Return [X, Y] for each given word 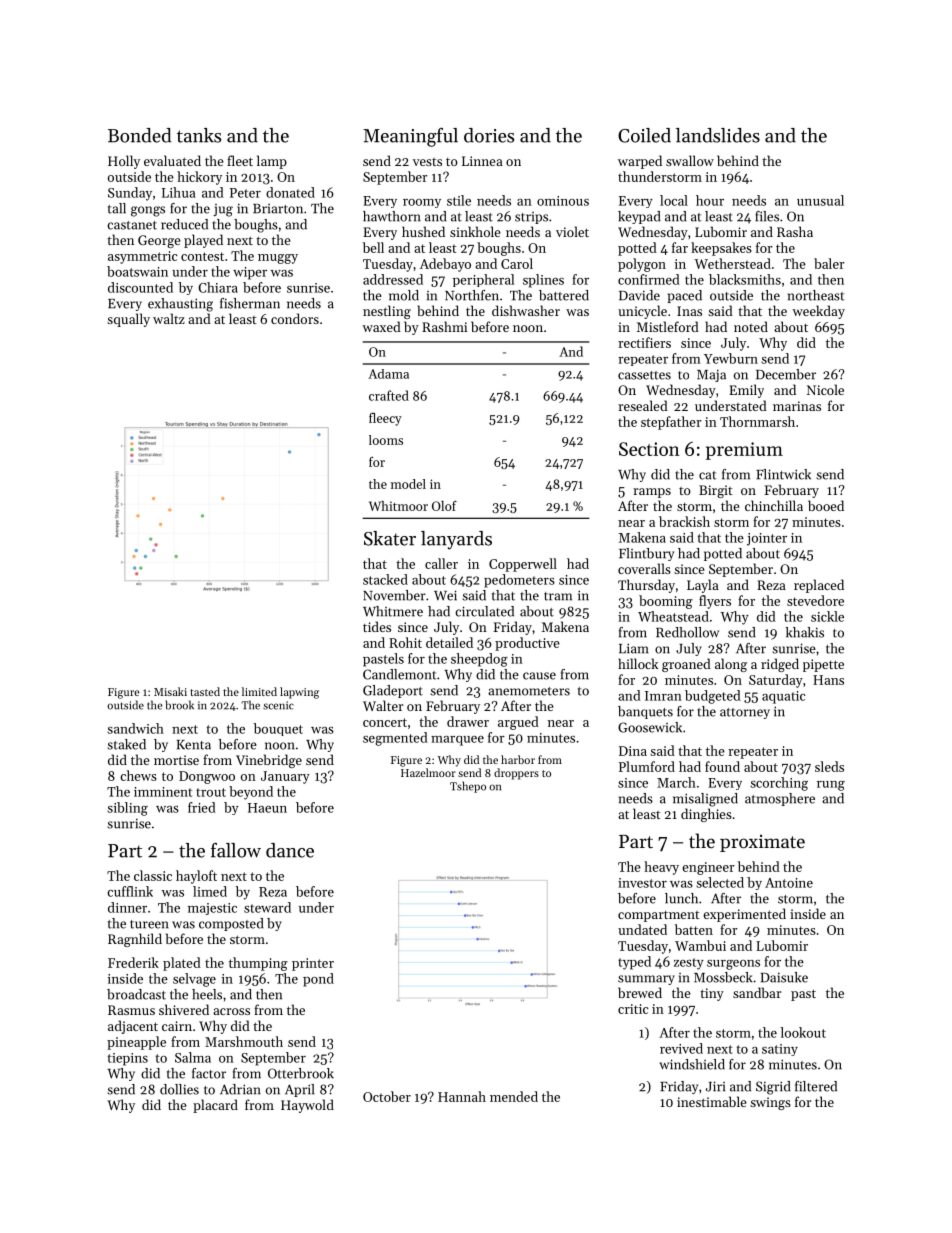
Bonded [139, 135]
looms [386, 440]
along [731, 665]
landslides [718, 135]
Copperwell [523, 565]
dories [489, 135]
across [231, 1011]
